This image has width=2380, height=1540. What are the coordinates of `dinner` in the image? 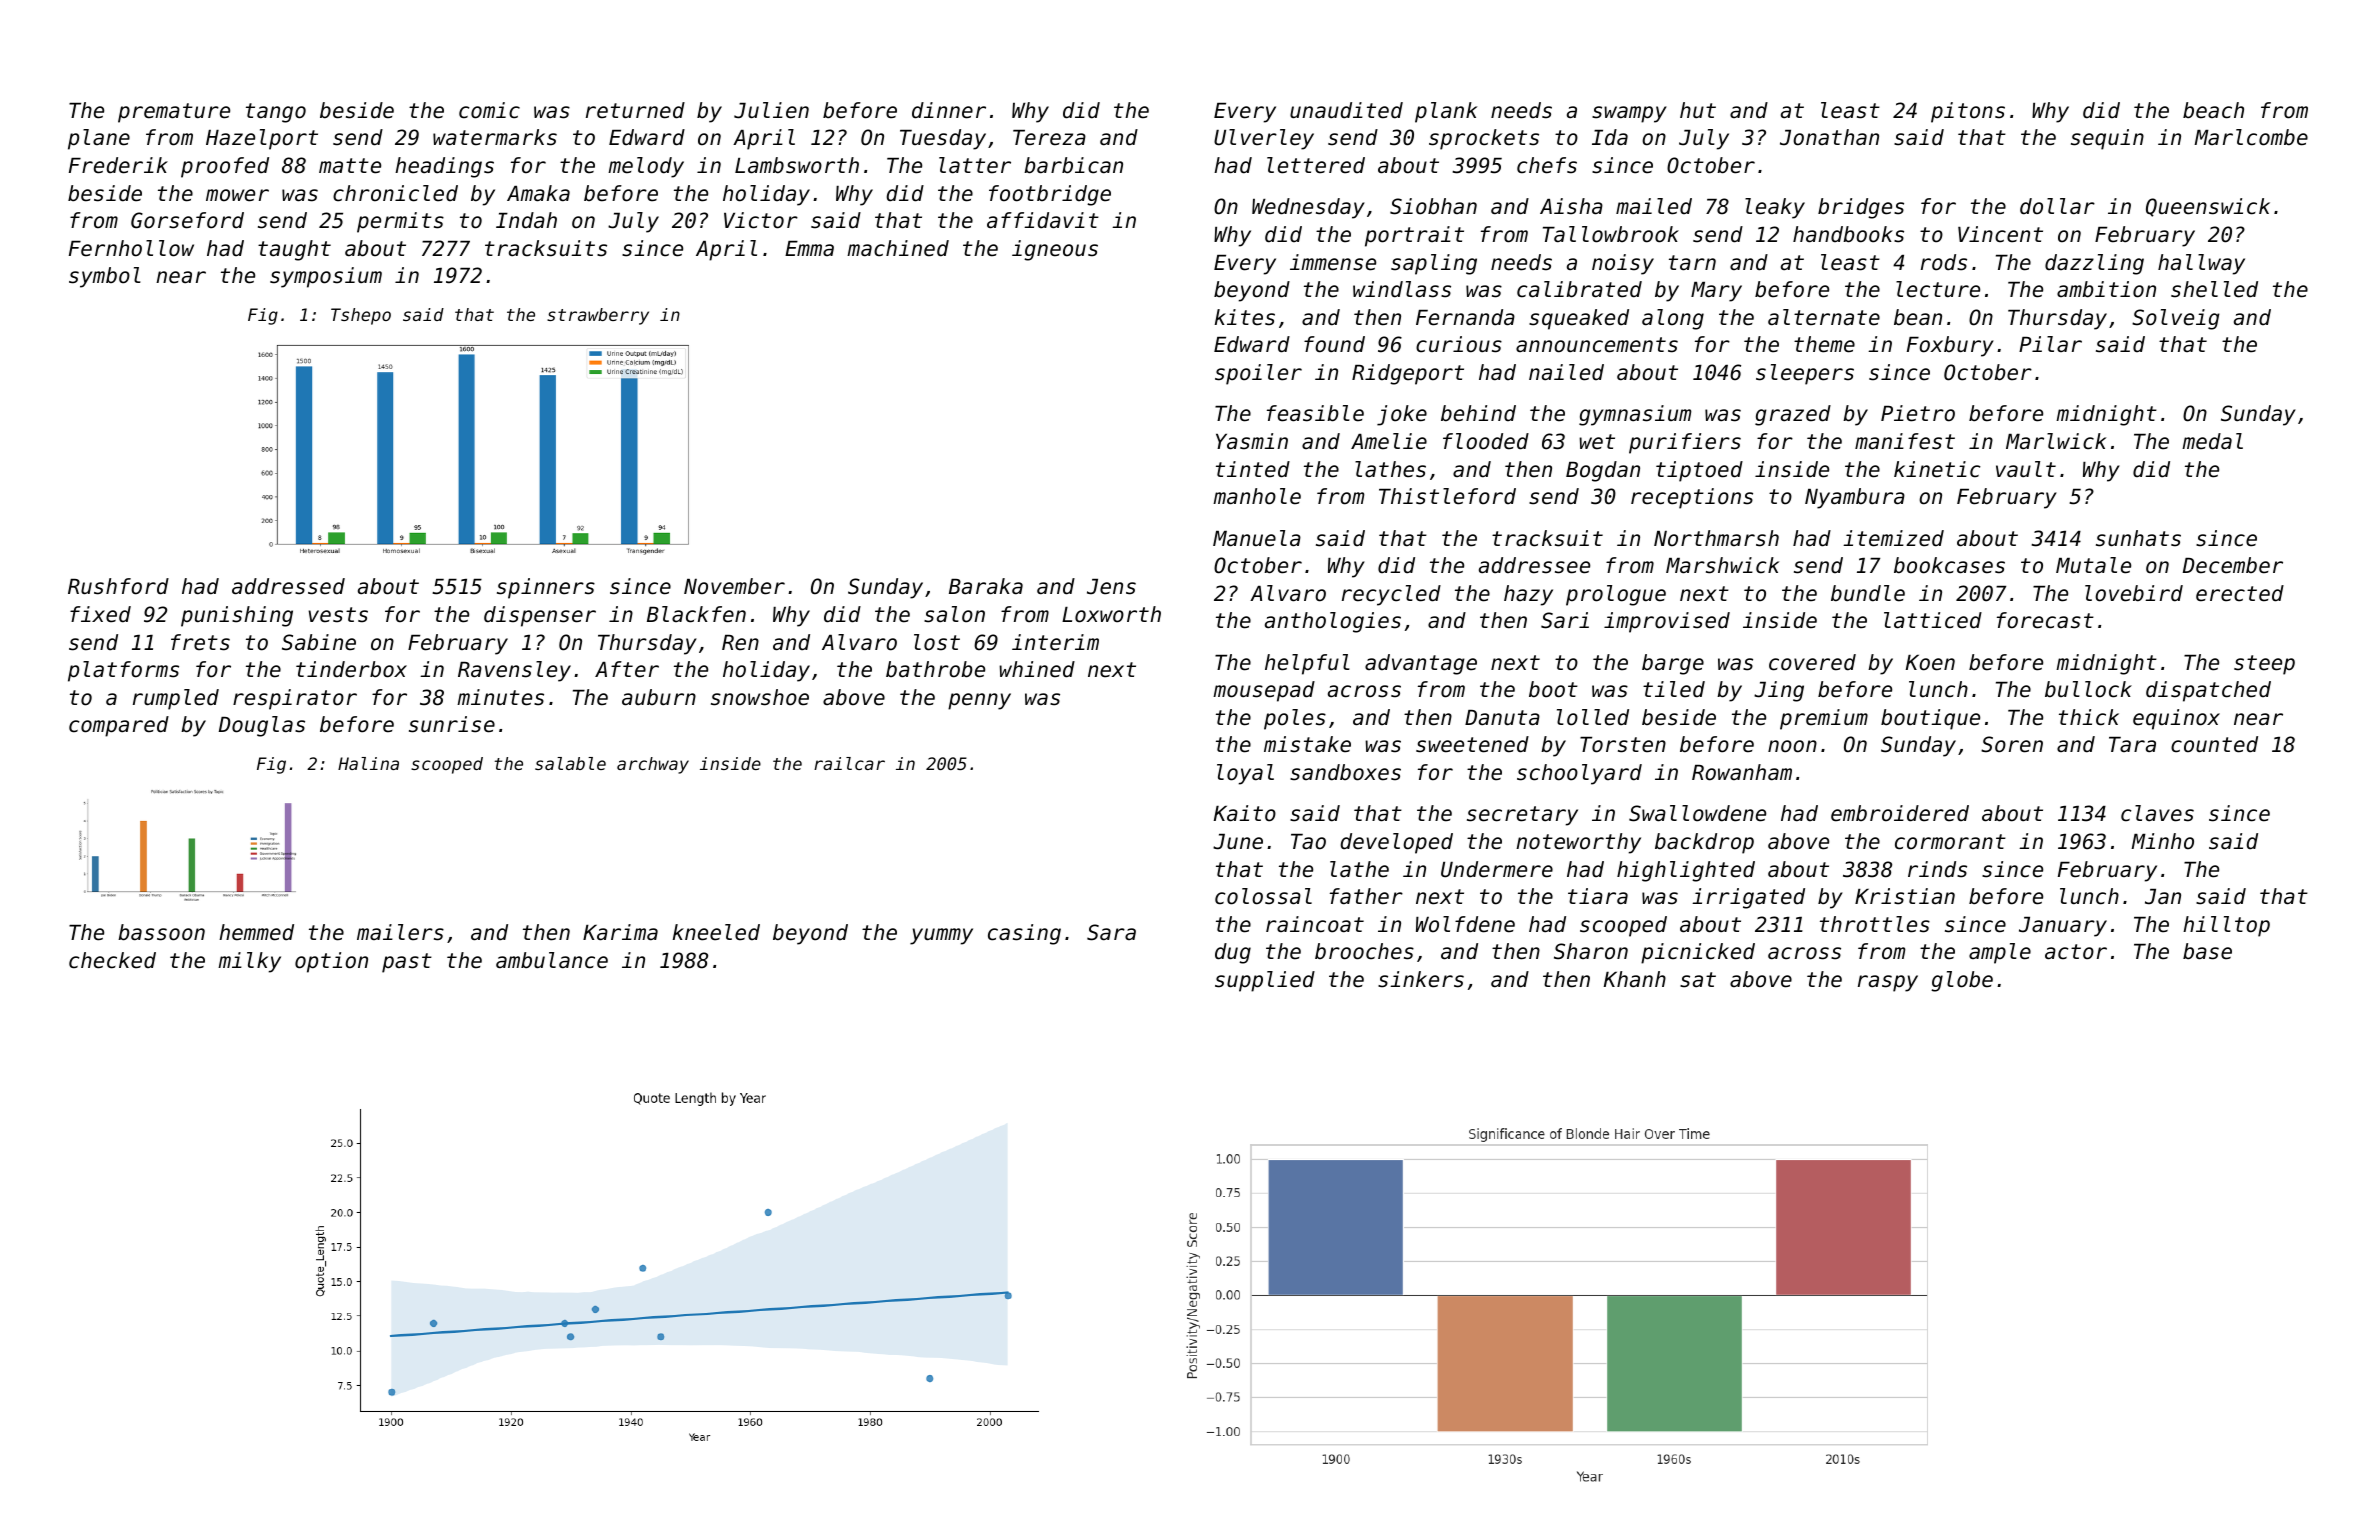 It's located at (949, 110).
